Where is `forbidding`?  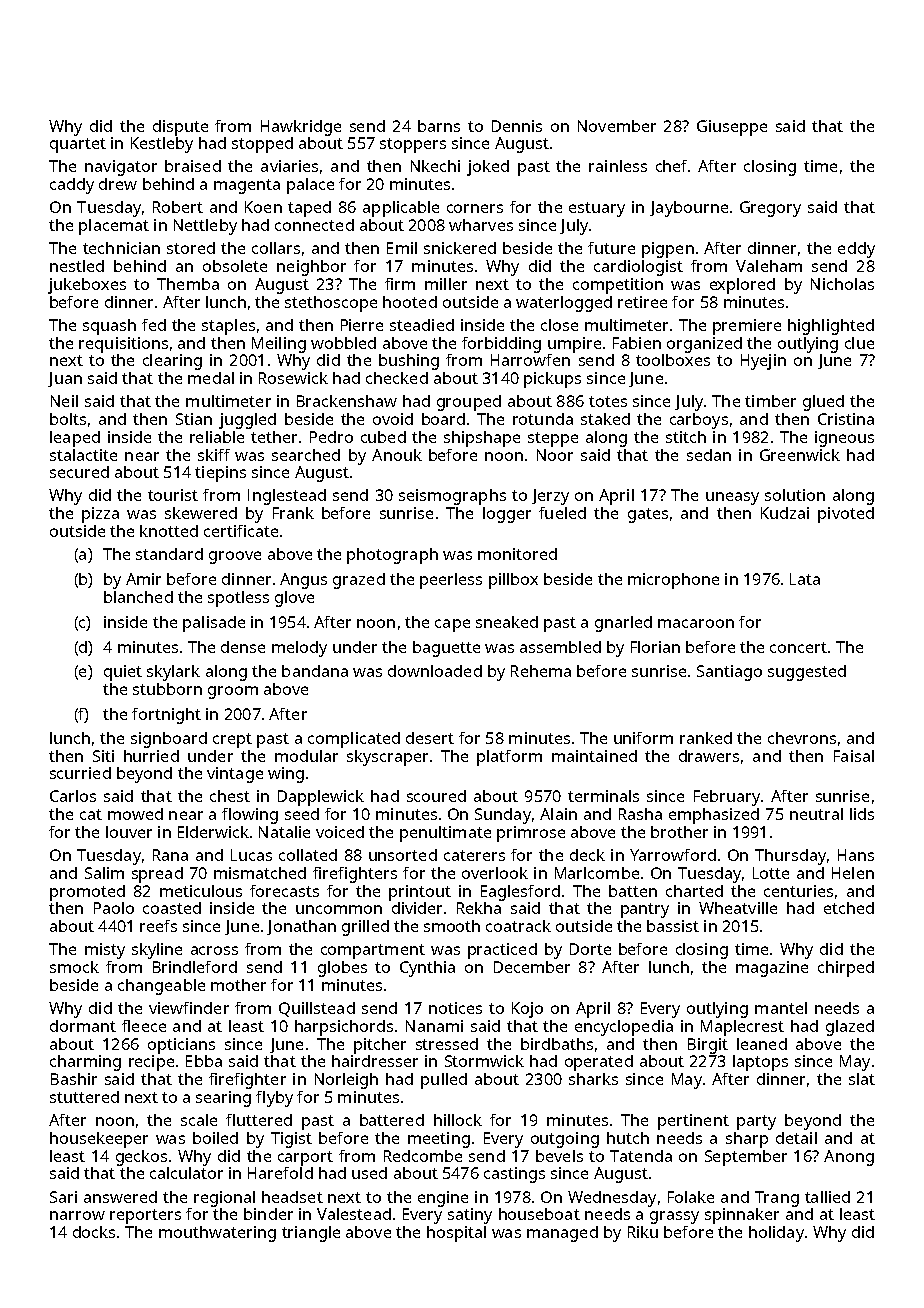 forbidding is located at coordinates (501, 345).
